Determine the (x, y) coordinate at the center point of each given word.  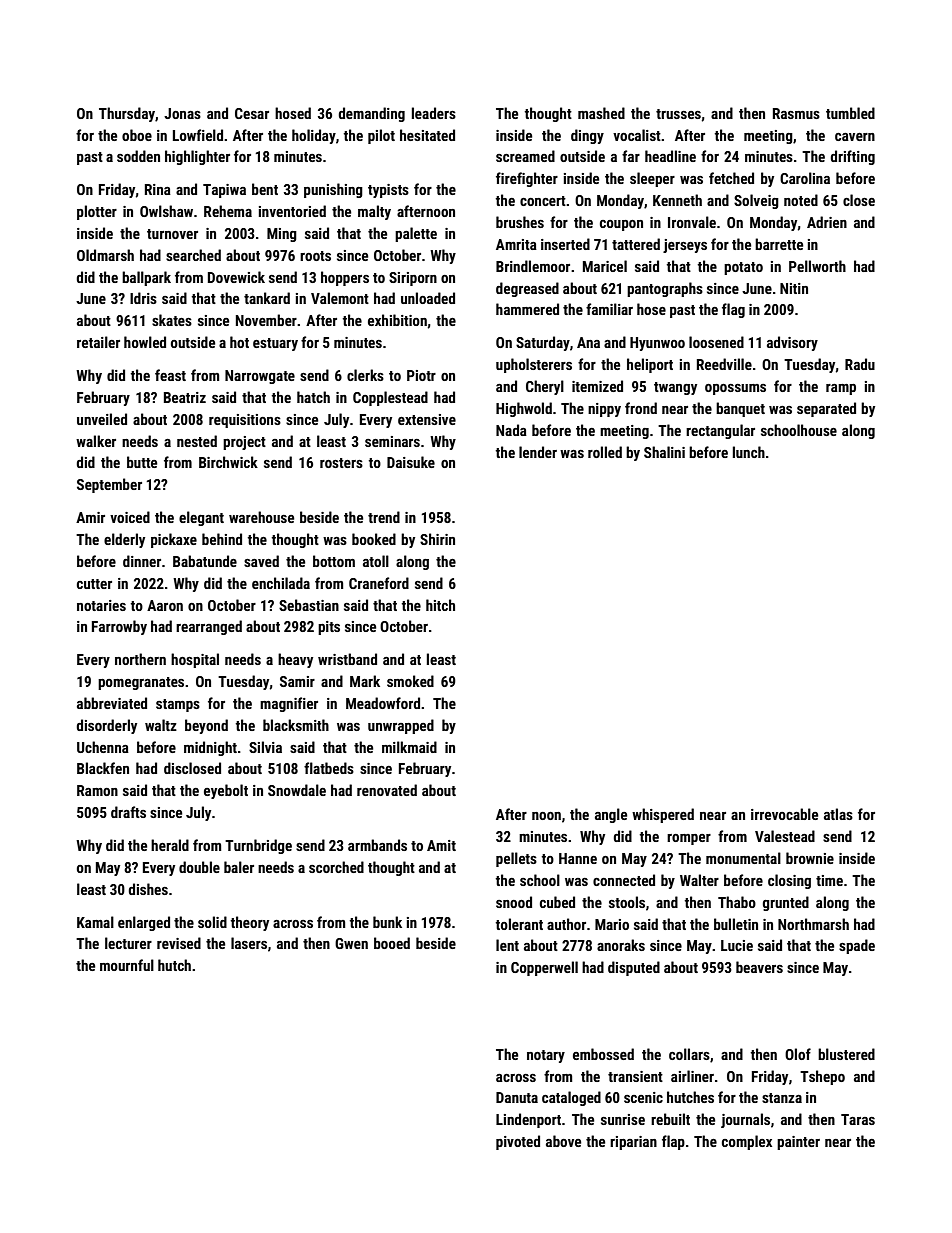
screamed (525, 156)
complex (747, 1142)
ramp (841, 389)
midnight (210, 748)
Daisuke (411, 462)
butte (142, 462)
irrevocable (784, 814)
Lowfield (198, 135)
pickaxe (174, 540)
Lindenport (528, 1120)
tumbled (850, 113)
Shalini (664, 452)
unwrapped (401, 726)
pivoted (518, 1142)
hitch (440, 605)
